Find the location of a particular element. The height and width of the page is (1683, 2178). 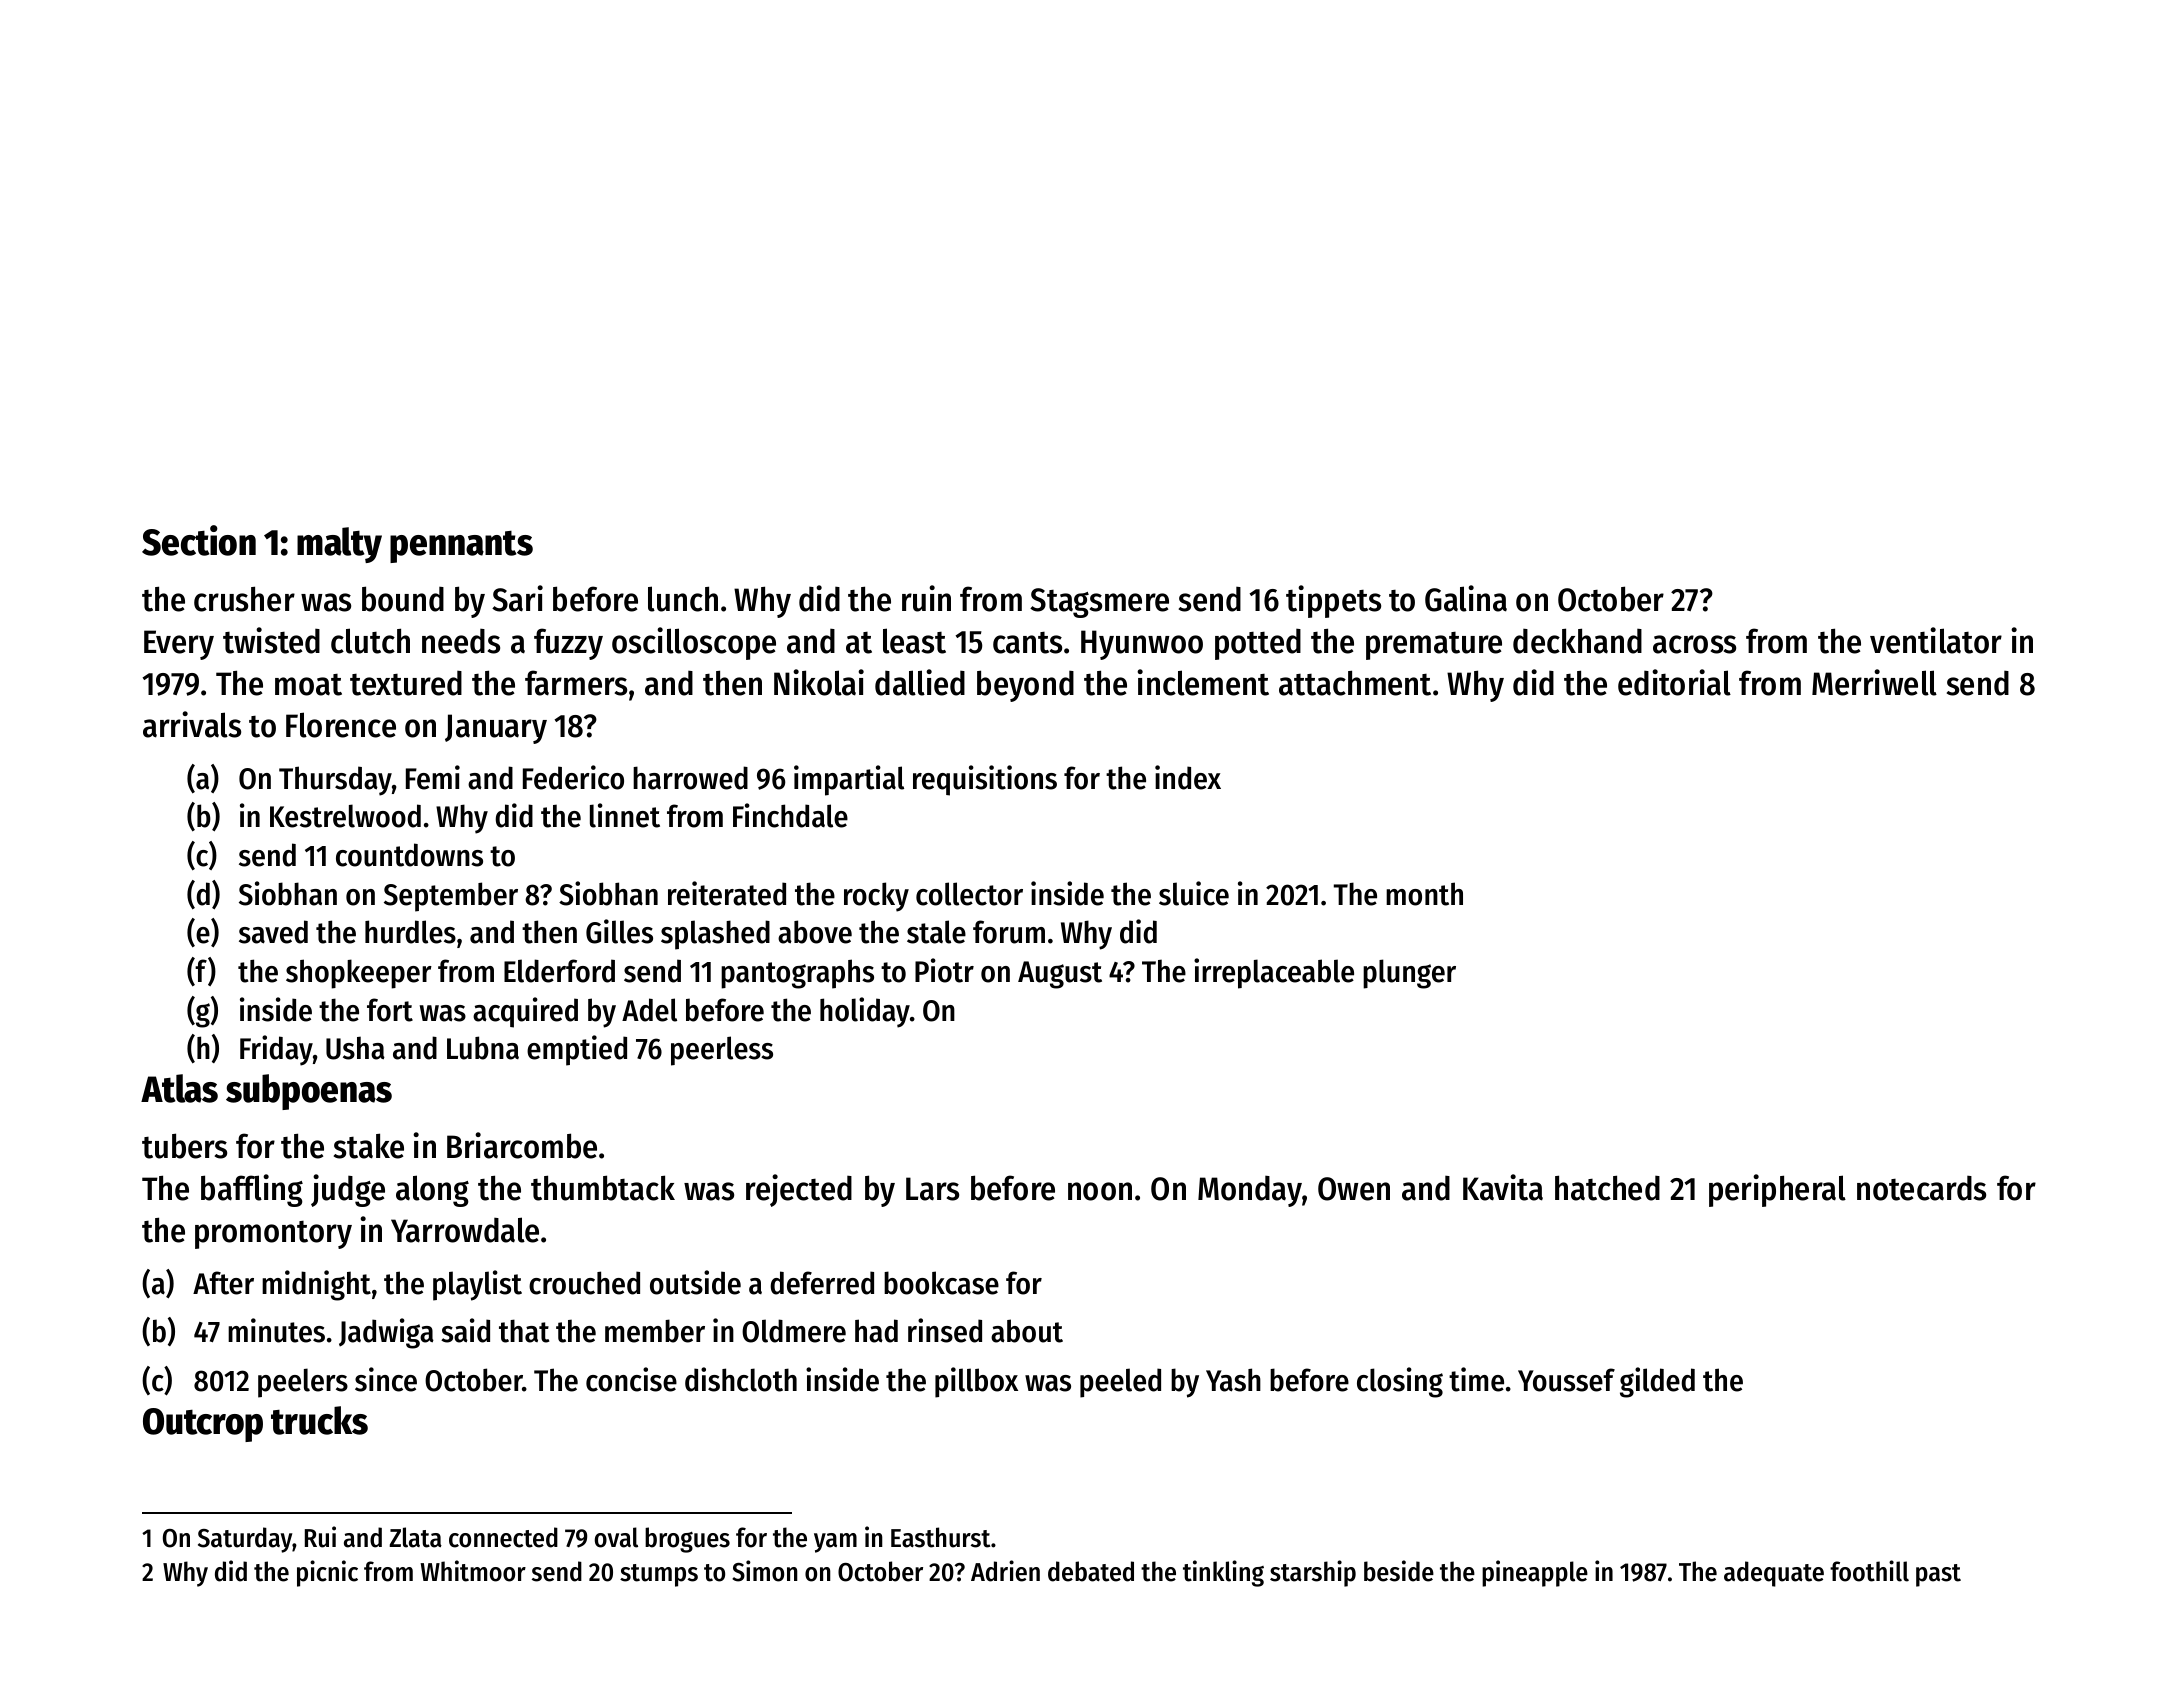

Jadwiga is located at coordinates (386, 1333).
